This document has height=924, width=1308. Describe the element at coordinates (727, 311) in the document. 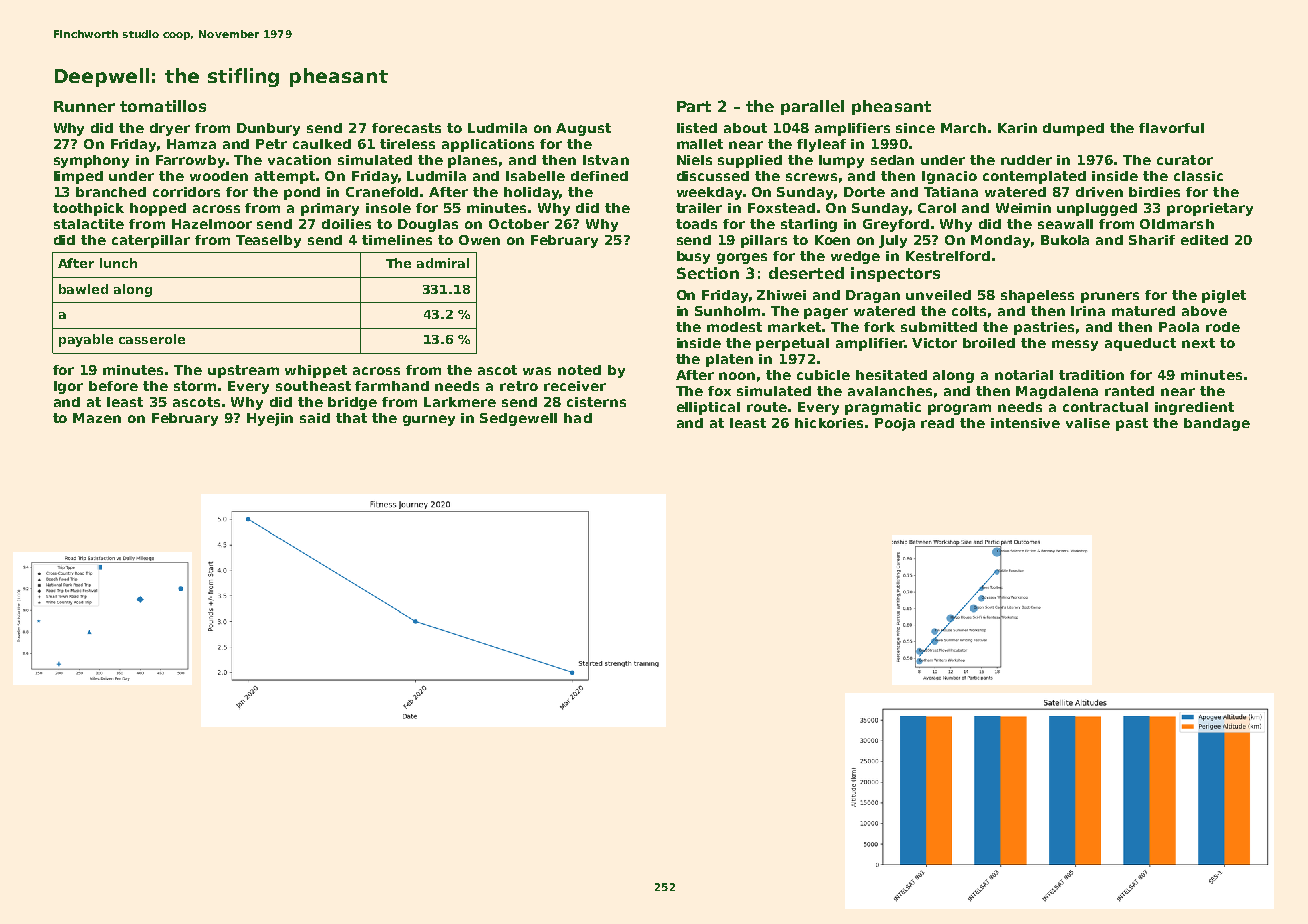

I see `Sunholm` at that location.
